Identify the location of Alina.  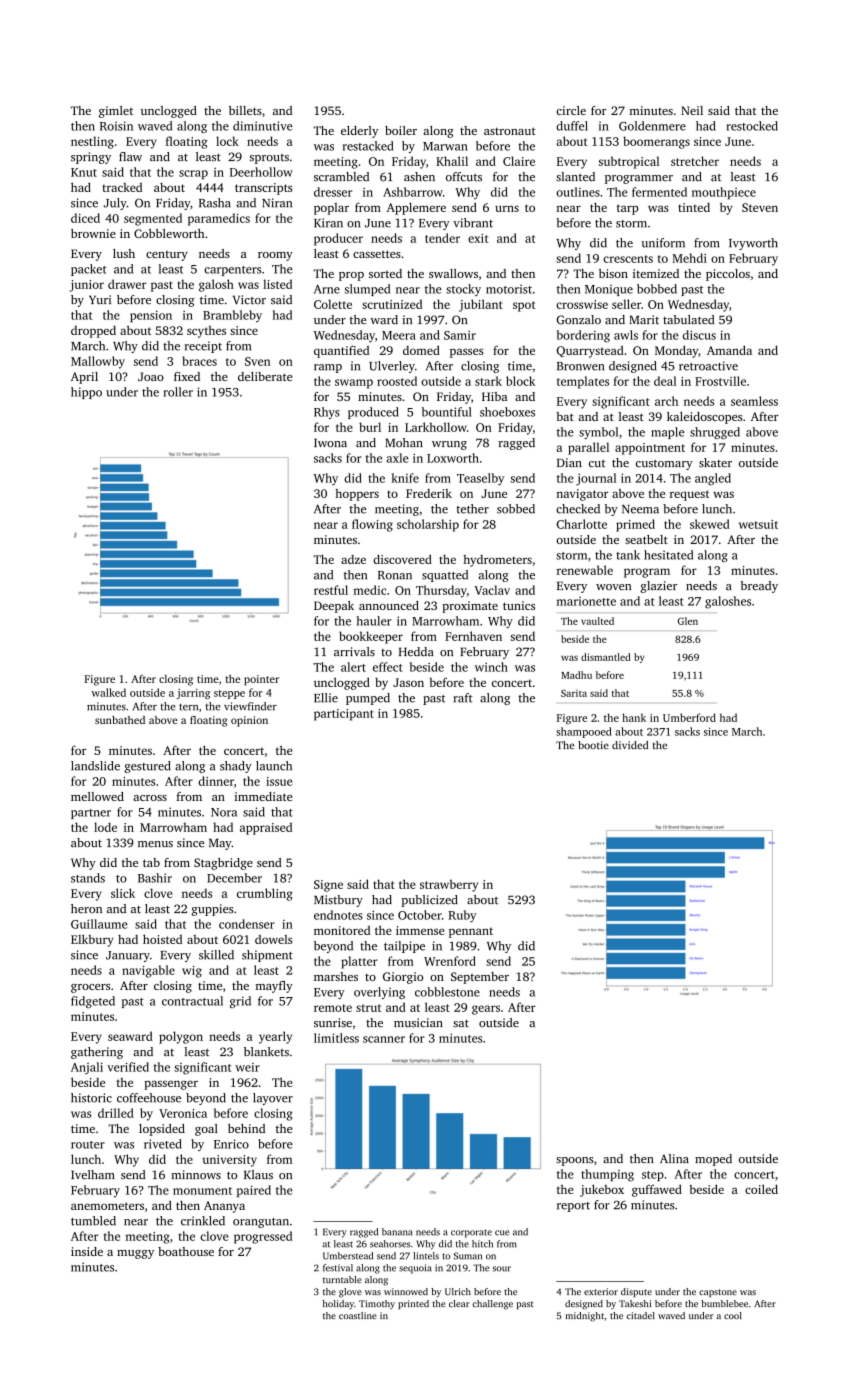
(674, 1158).
